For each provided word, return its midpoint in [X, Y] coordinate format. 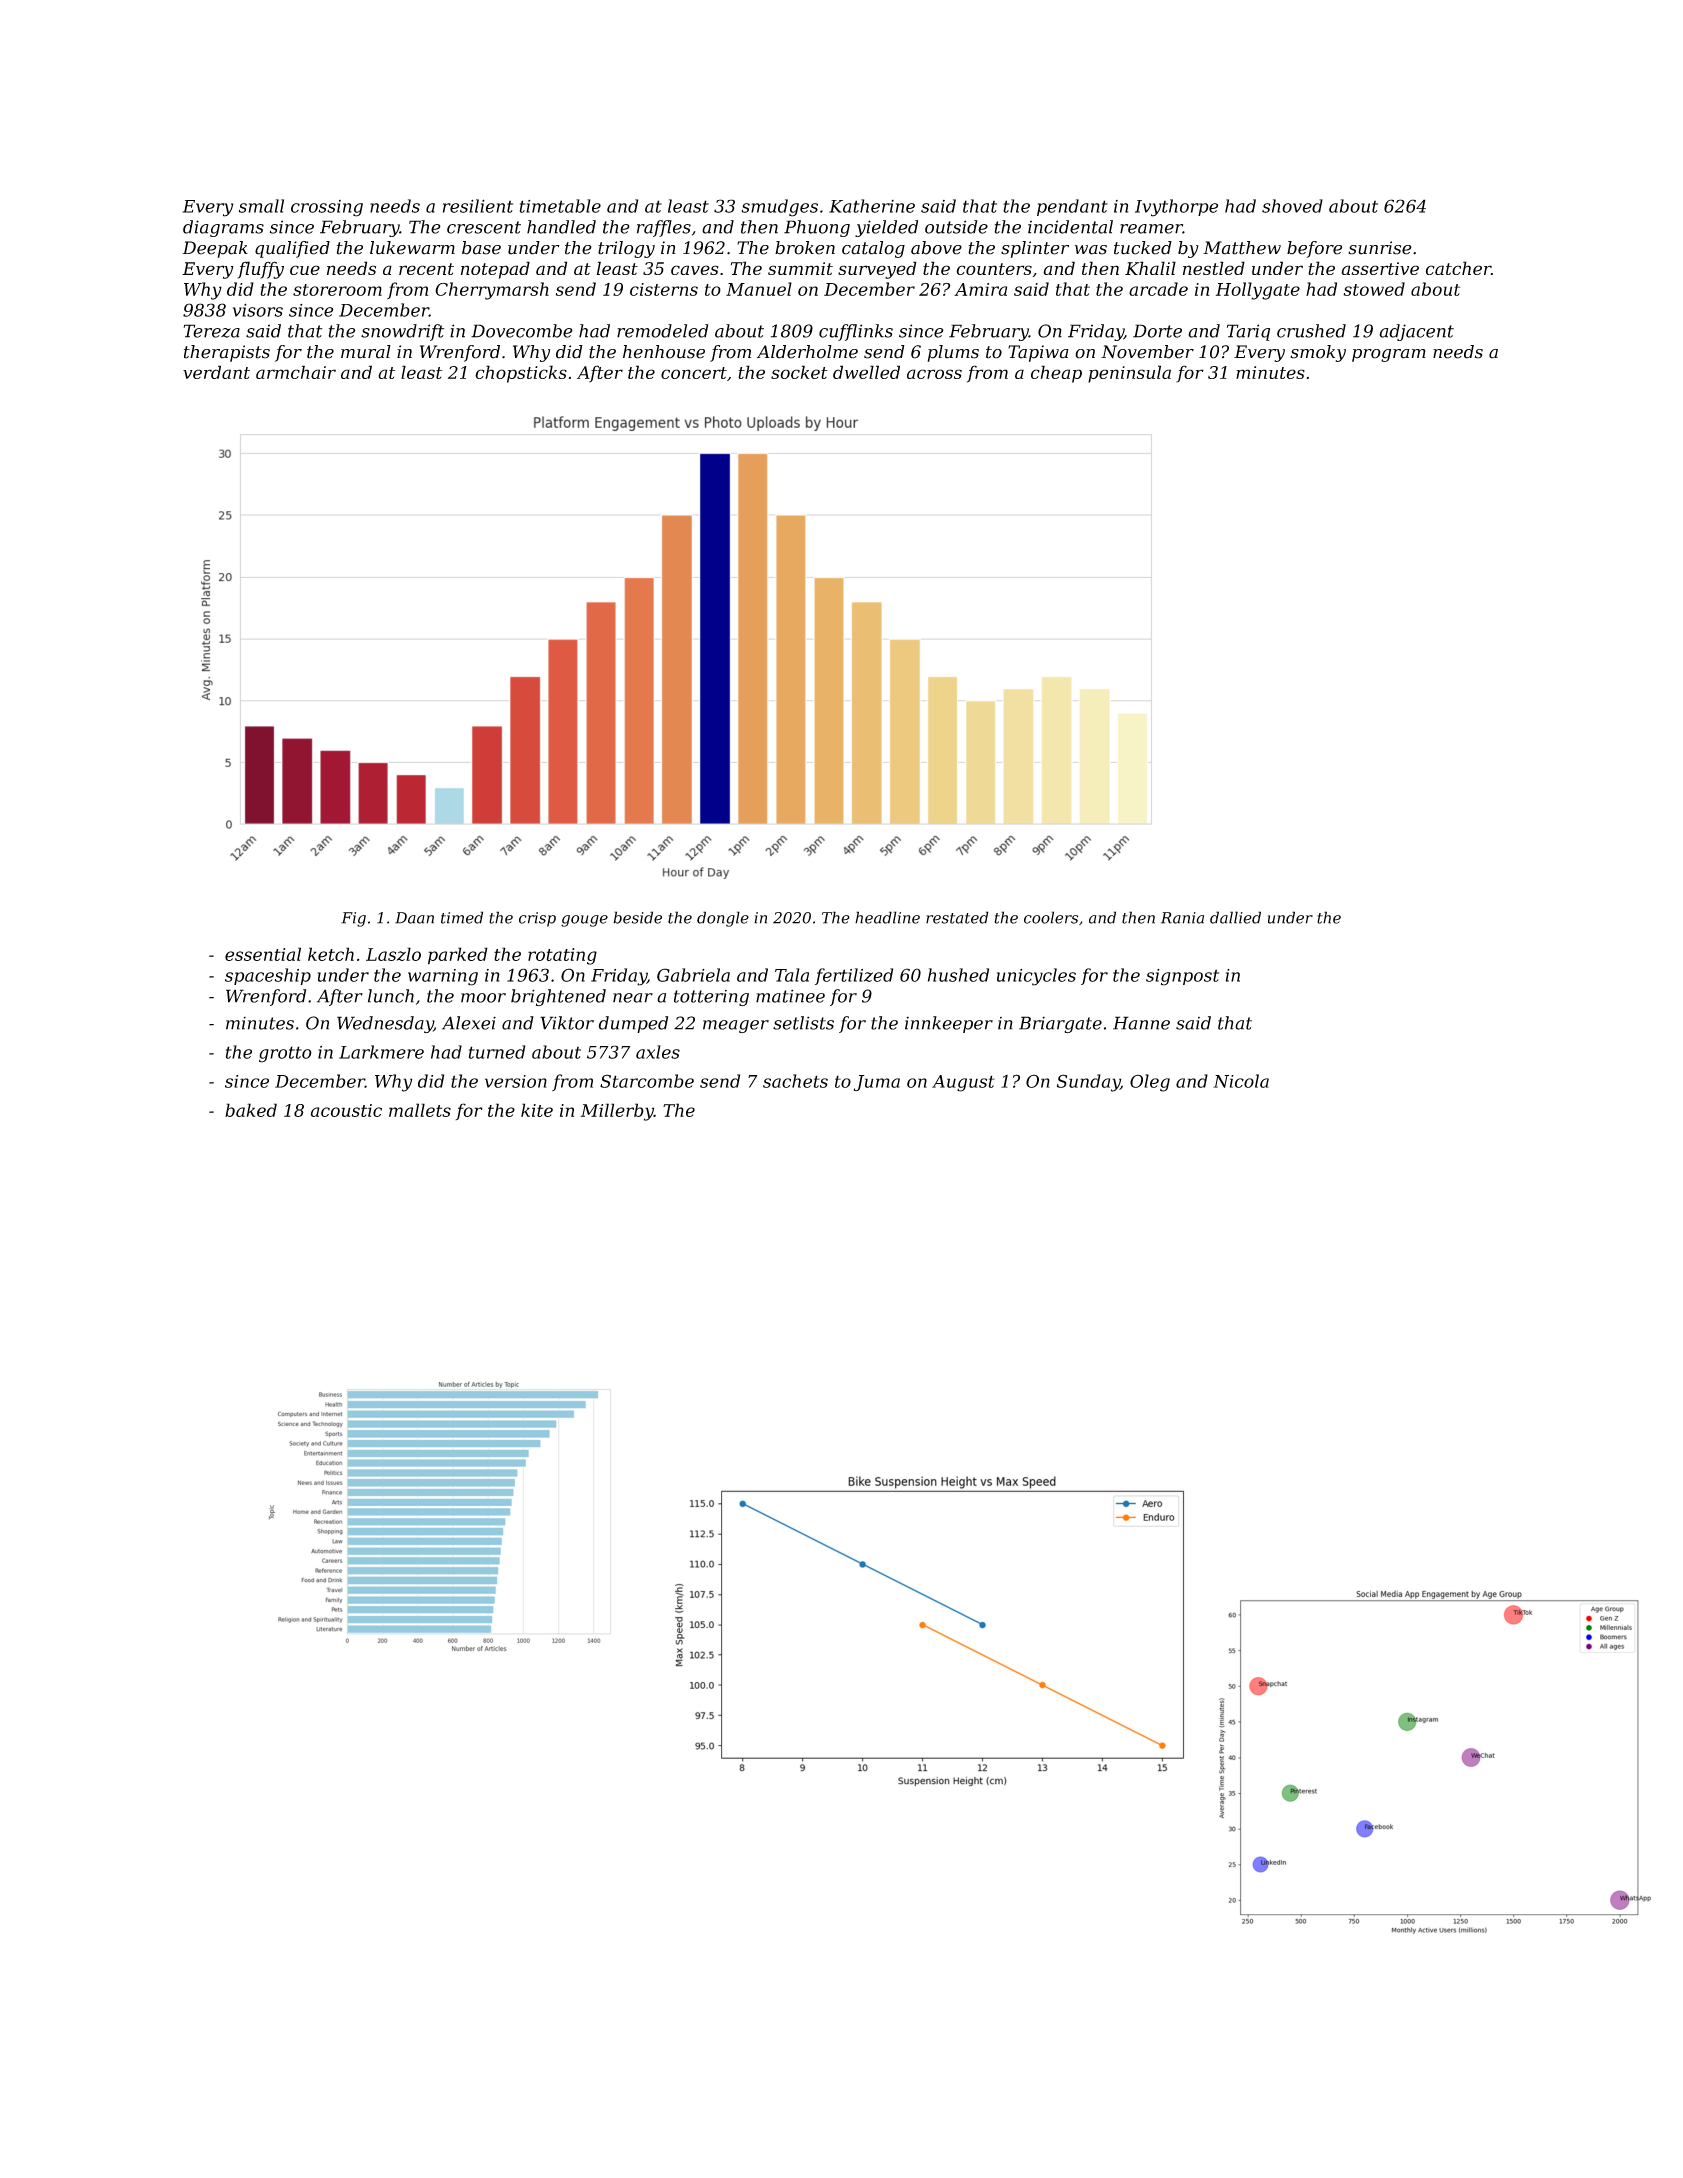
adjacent [1416, 332]
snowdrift [402, 332]
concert [694, 373]
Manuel [759, 289]
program [1389, 355]
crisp [537, 919]
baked [251, 1110]
